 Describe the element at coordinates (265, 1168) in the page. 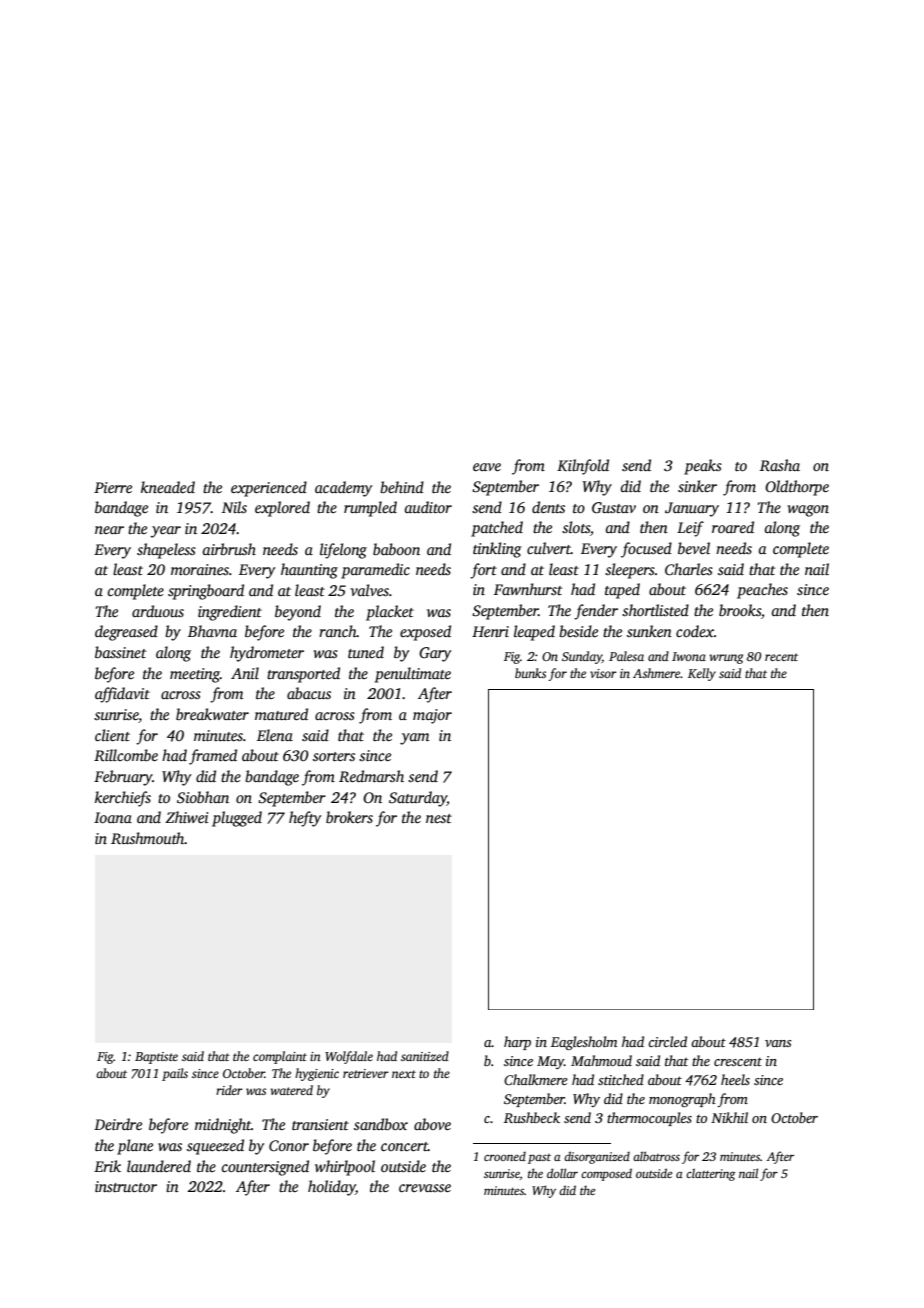

I see `countersigned` at that location.
